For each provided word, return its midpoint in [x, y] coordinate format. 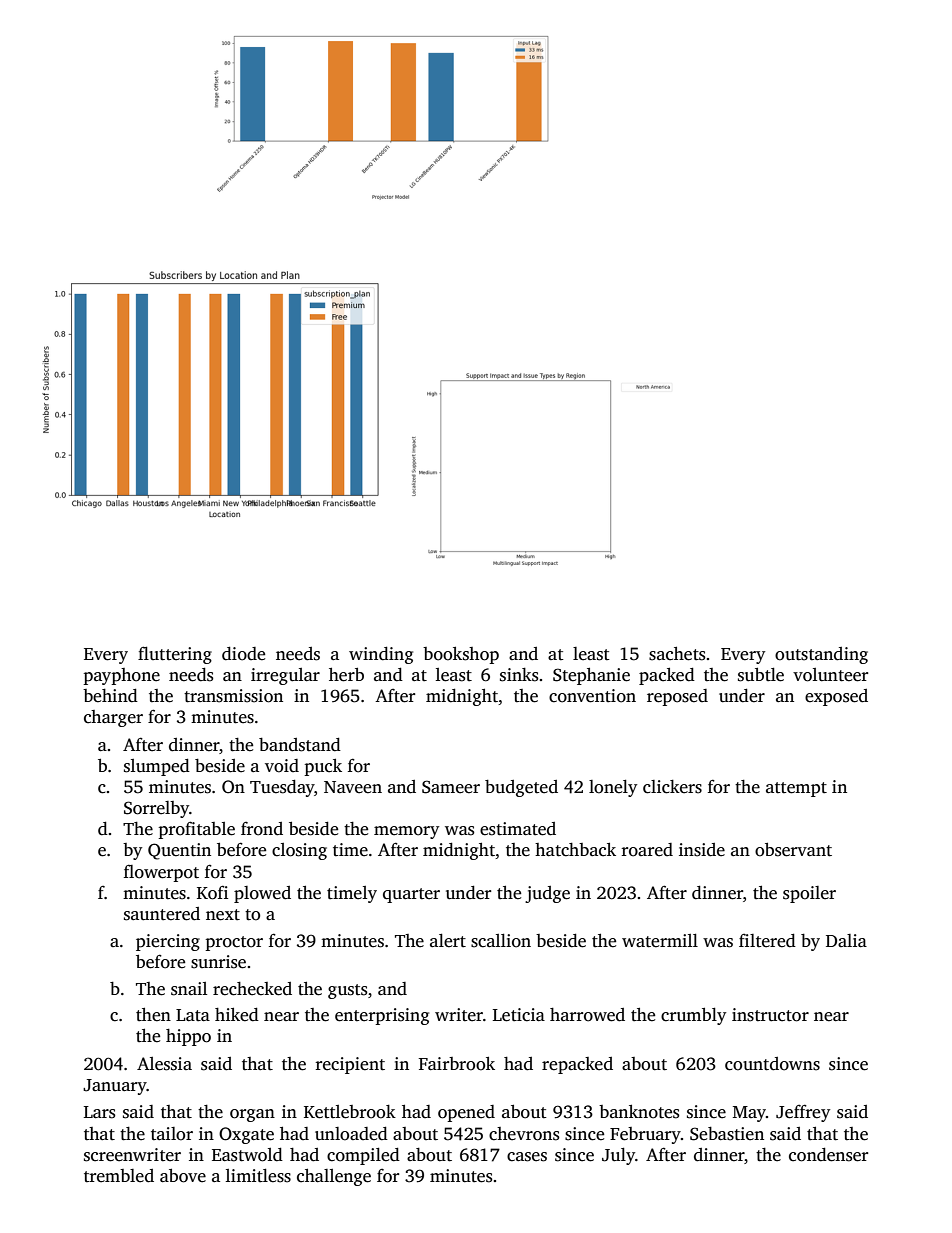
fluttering [175, 655]
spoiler [809, 894]
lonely [613, 788]
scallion [501, 941]
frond [262, 829]
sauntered [162, 914]
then [153, 1015]
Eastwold [247, 1155]
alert [448, 941]
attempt [796, 789]
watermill [660, 941]
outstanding [821, 655]
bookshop [461, 655]
